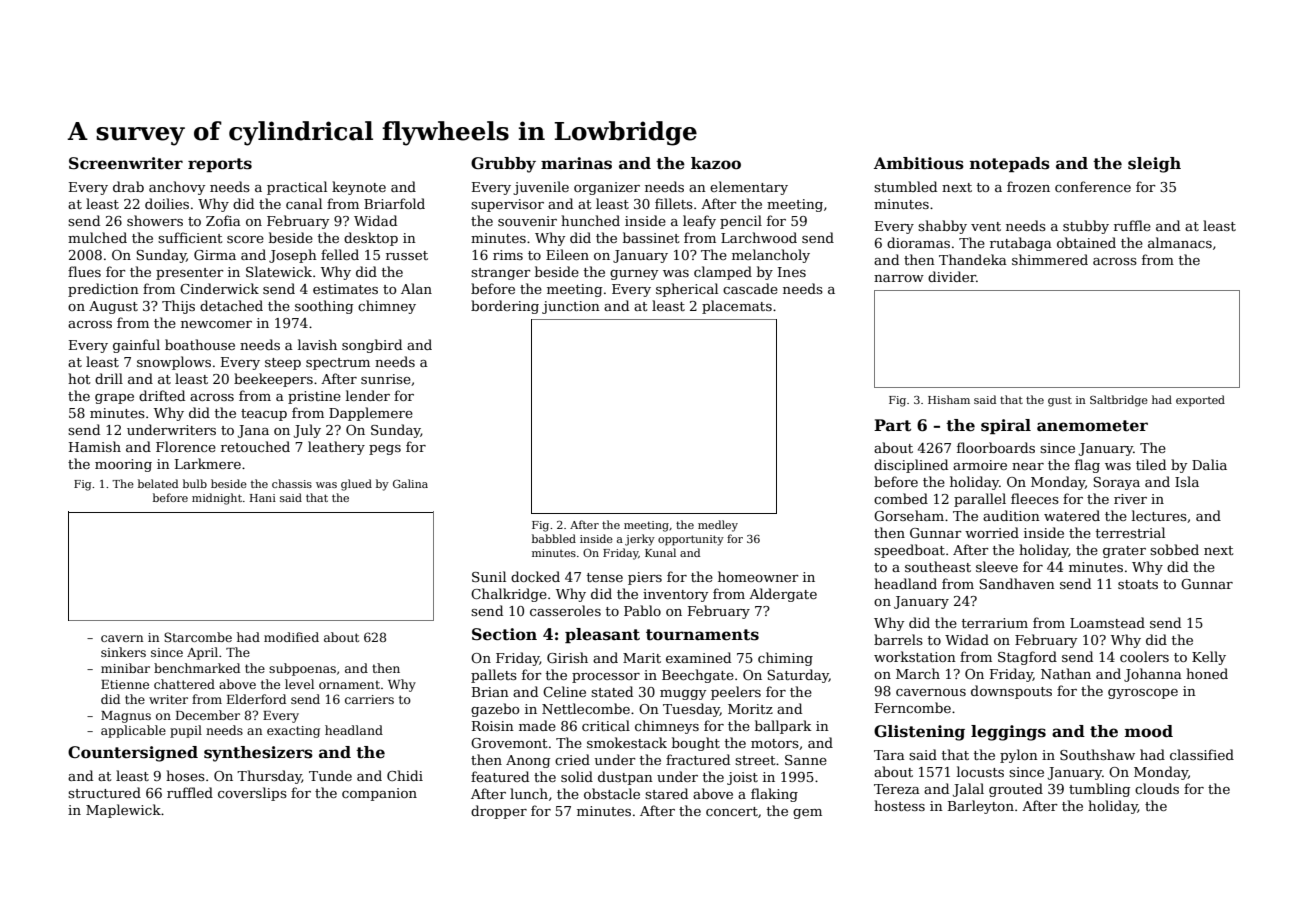 The image size is (1308, 924). What do you see at coordinates (571, 307) in the page?
I see `junction` at bounding box center [571, 307].
